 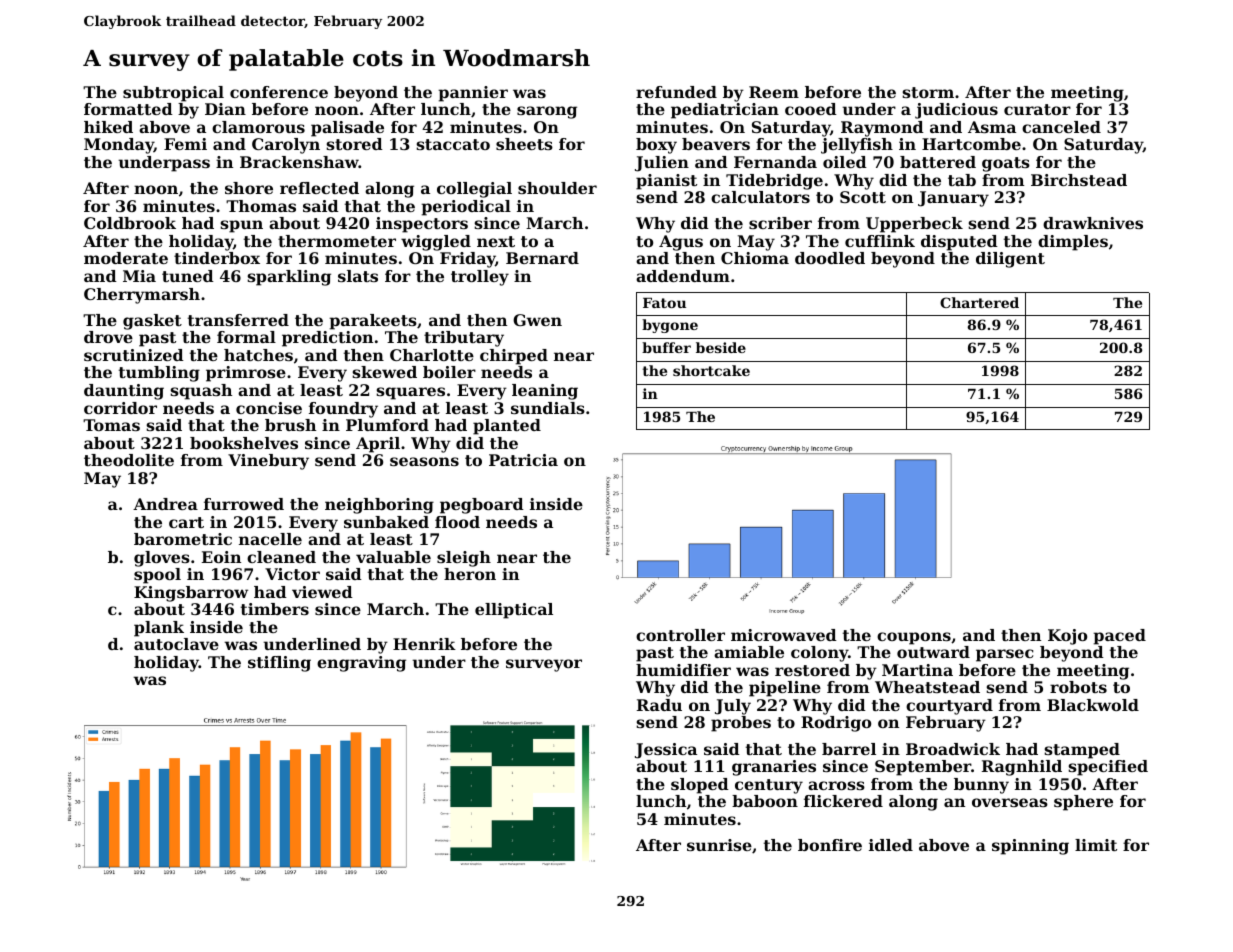 I want to click on Tomas, so click(x=111, y=425).
